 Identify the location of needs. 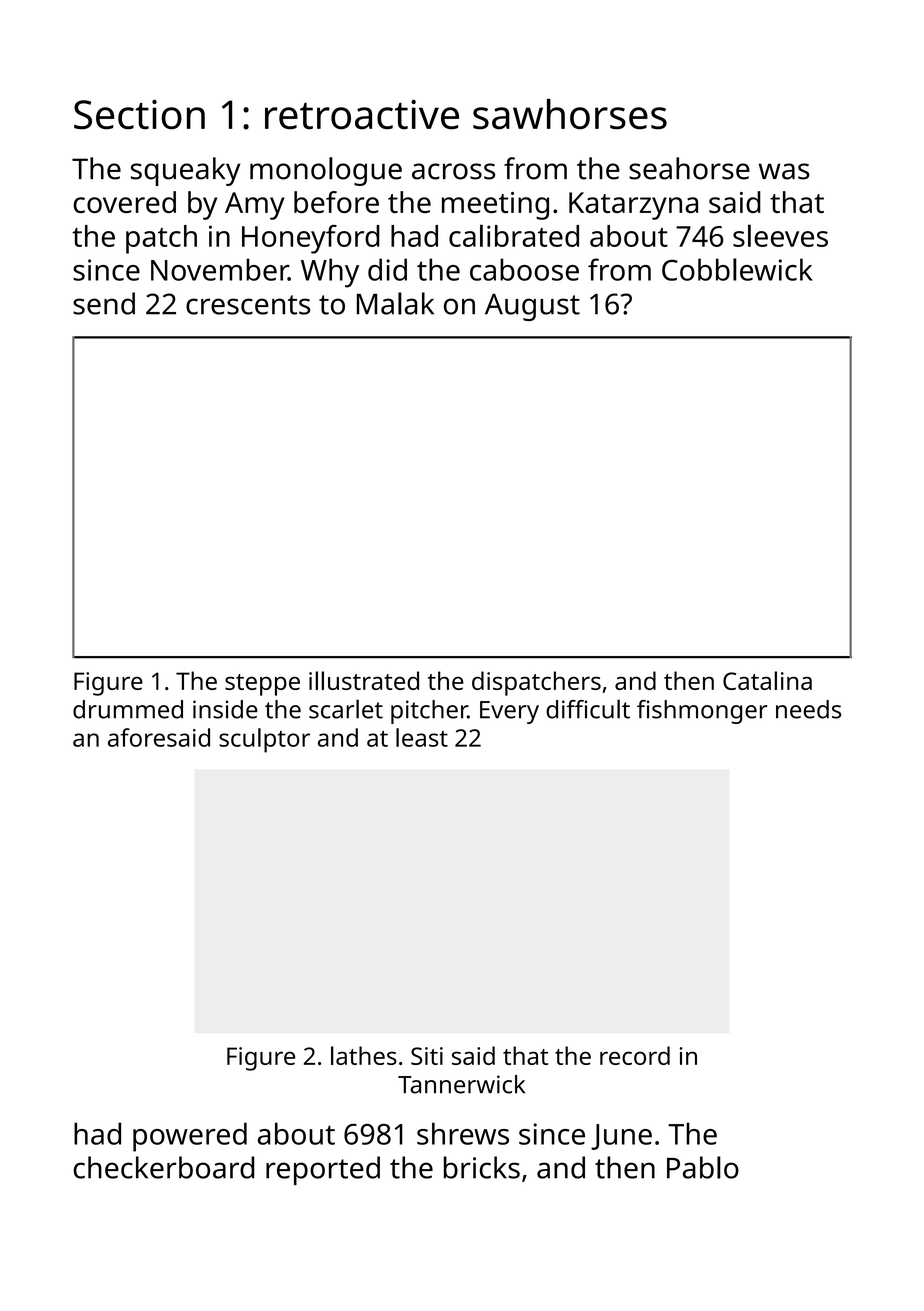
(808, 709).
